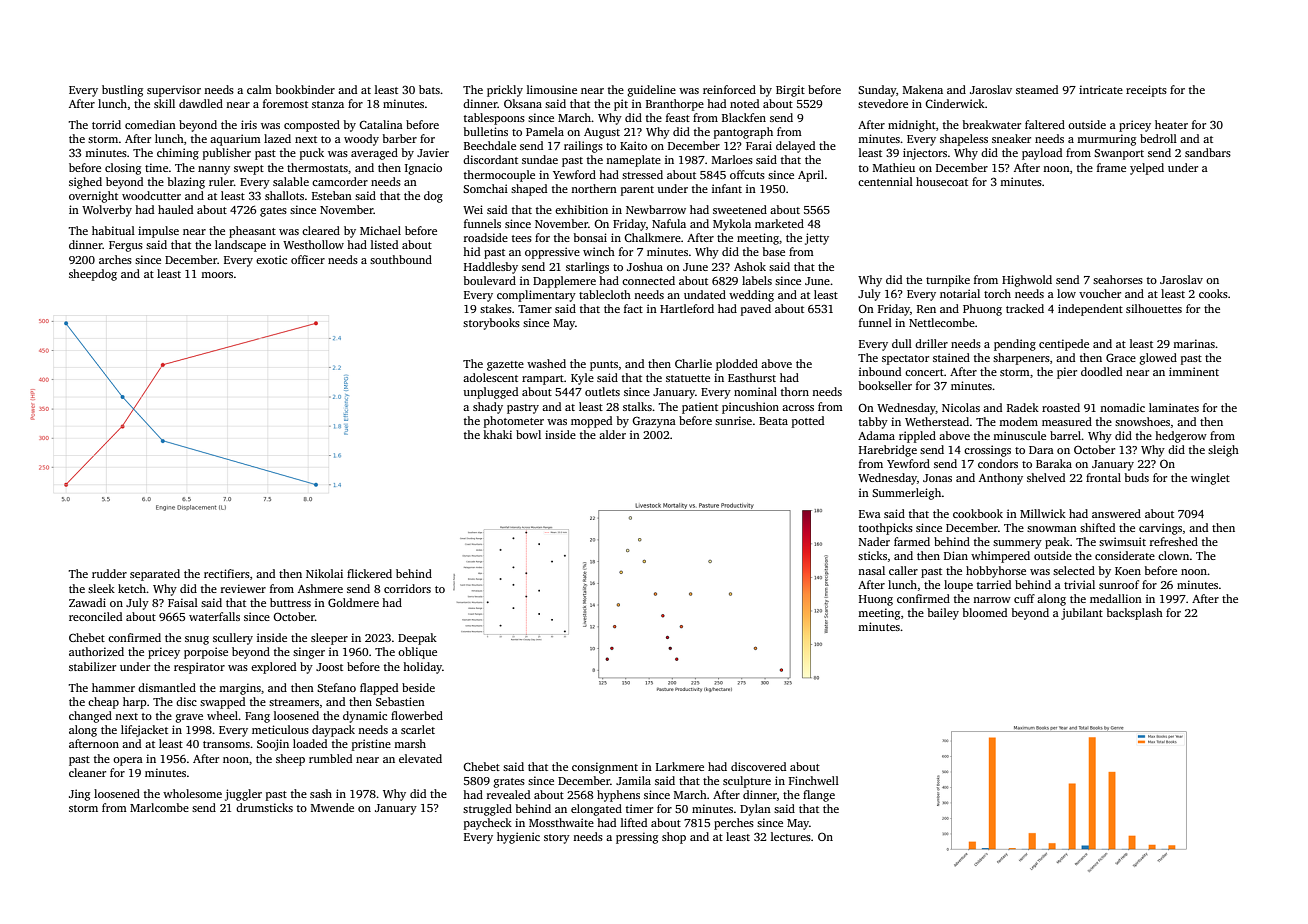  Describe the element at coordinates (159, 807) in the screenshot. I see `Marlcombe` at that location.
